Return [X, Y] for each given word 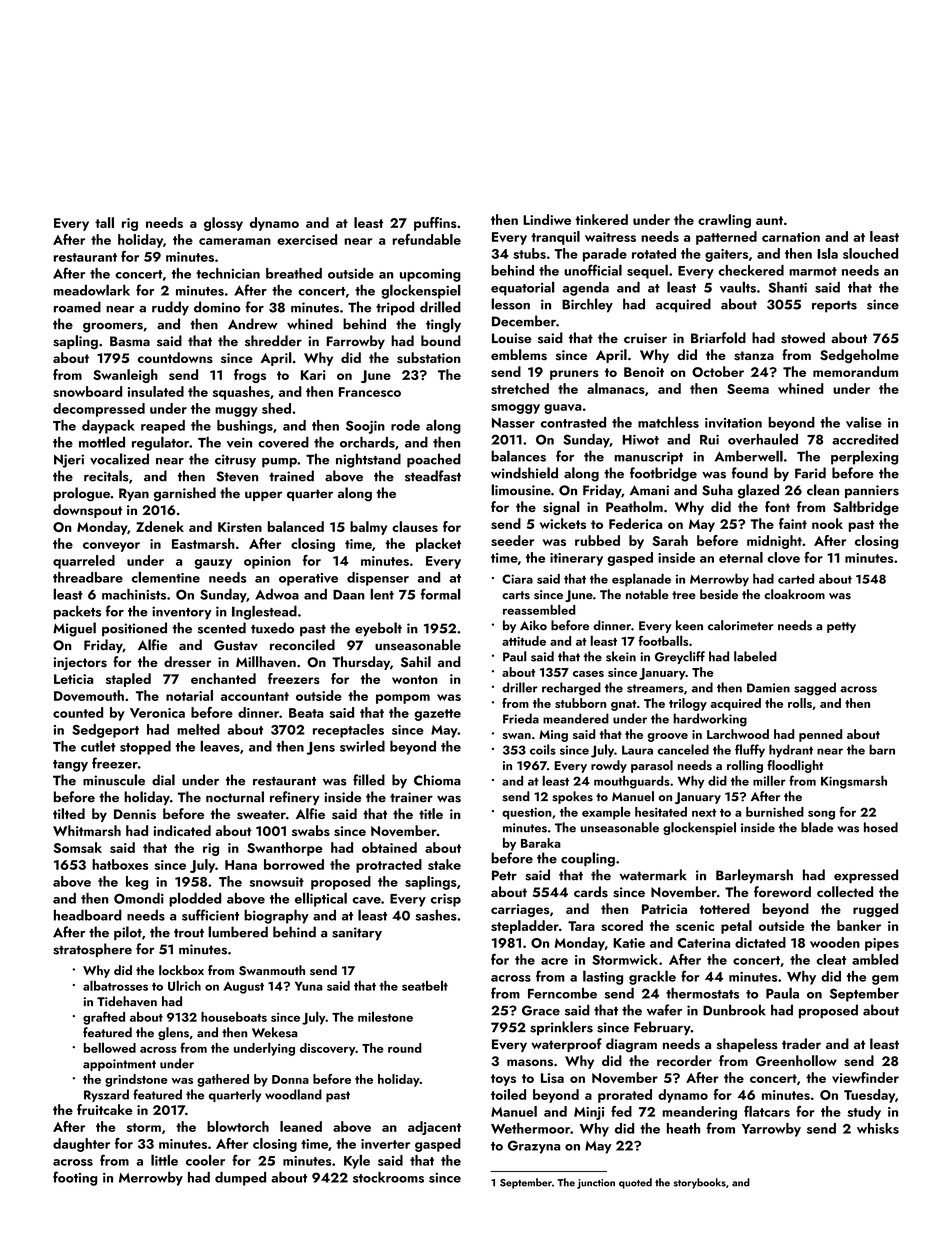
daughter [81, 1145]
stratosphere [92, 950]
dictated [760, 942]
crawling [724, 221]
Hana [241, 865]
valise [864, 422]
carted [796, 578]
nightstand [368, 460]
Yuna [309, 986]
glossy [223, 224]
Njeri [69, 461]
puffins [435, 224]
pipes [882, 944]
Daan [349, 595]
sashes [436, 915]
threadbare [88, 577]
